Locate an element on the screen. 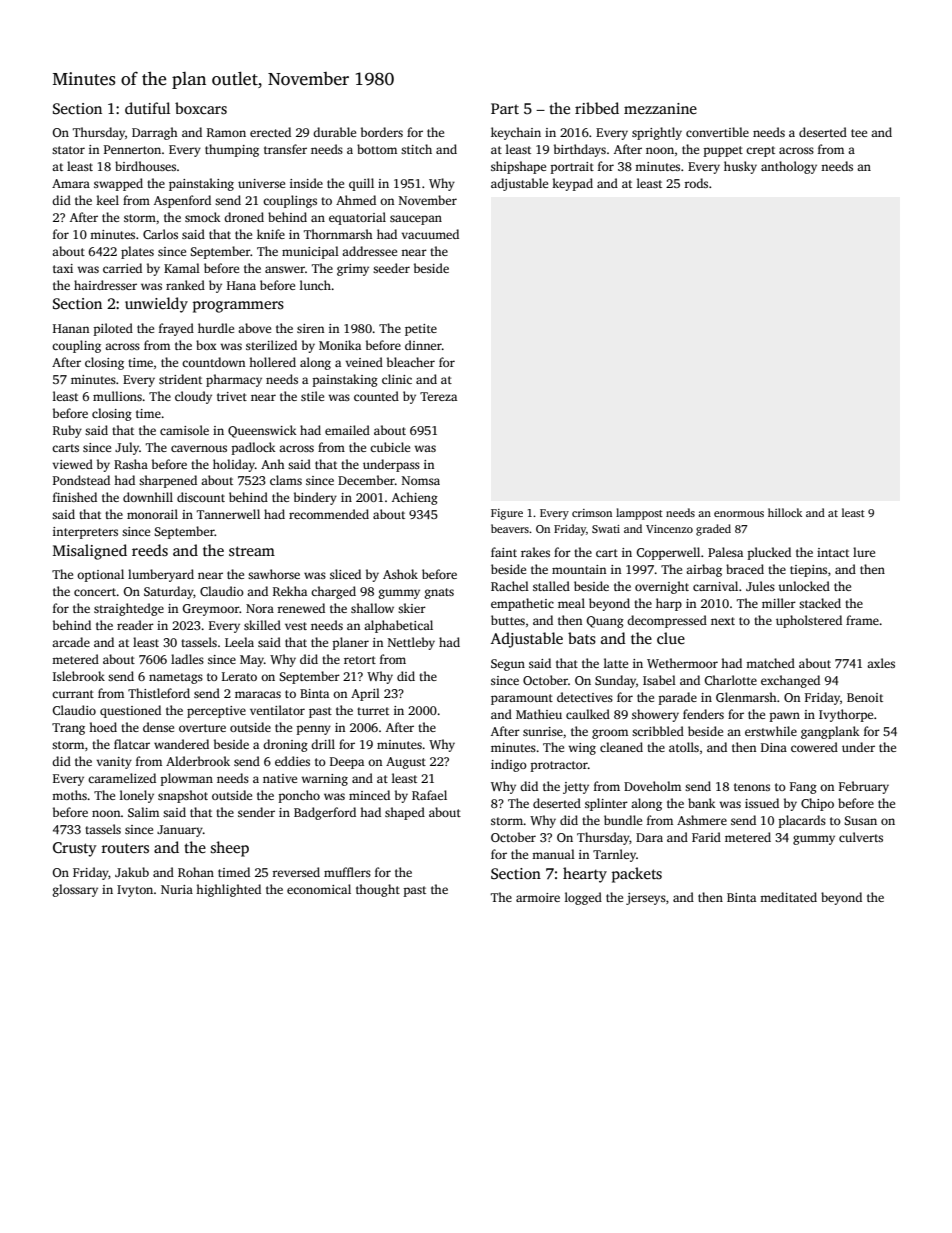  routers is located at coordinates (125, 848).
